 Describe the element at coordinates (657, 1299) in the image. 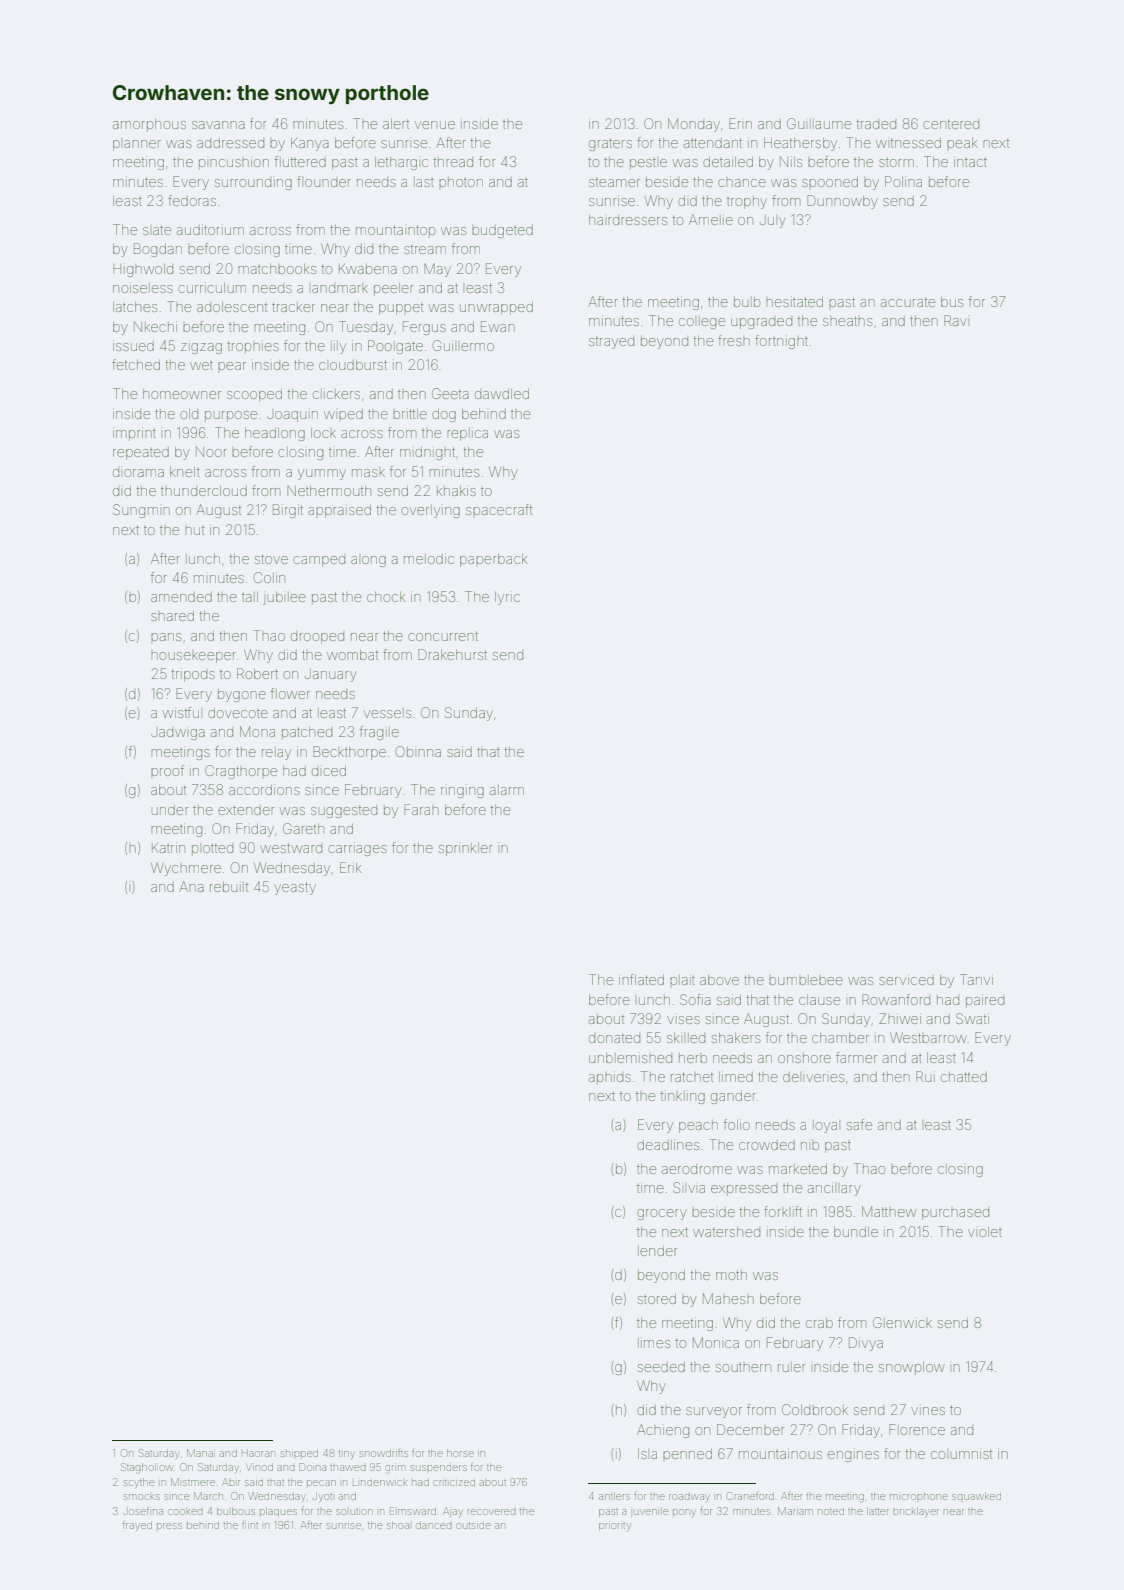

I see `stored` at that location.
